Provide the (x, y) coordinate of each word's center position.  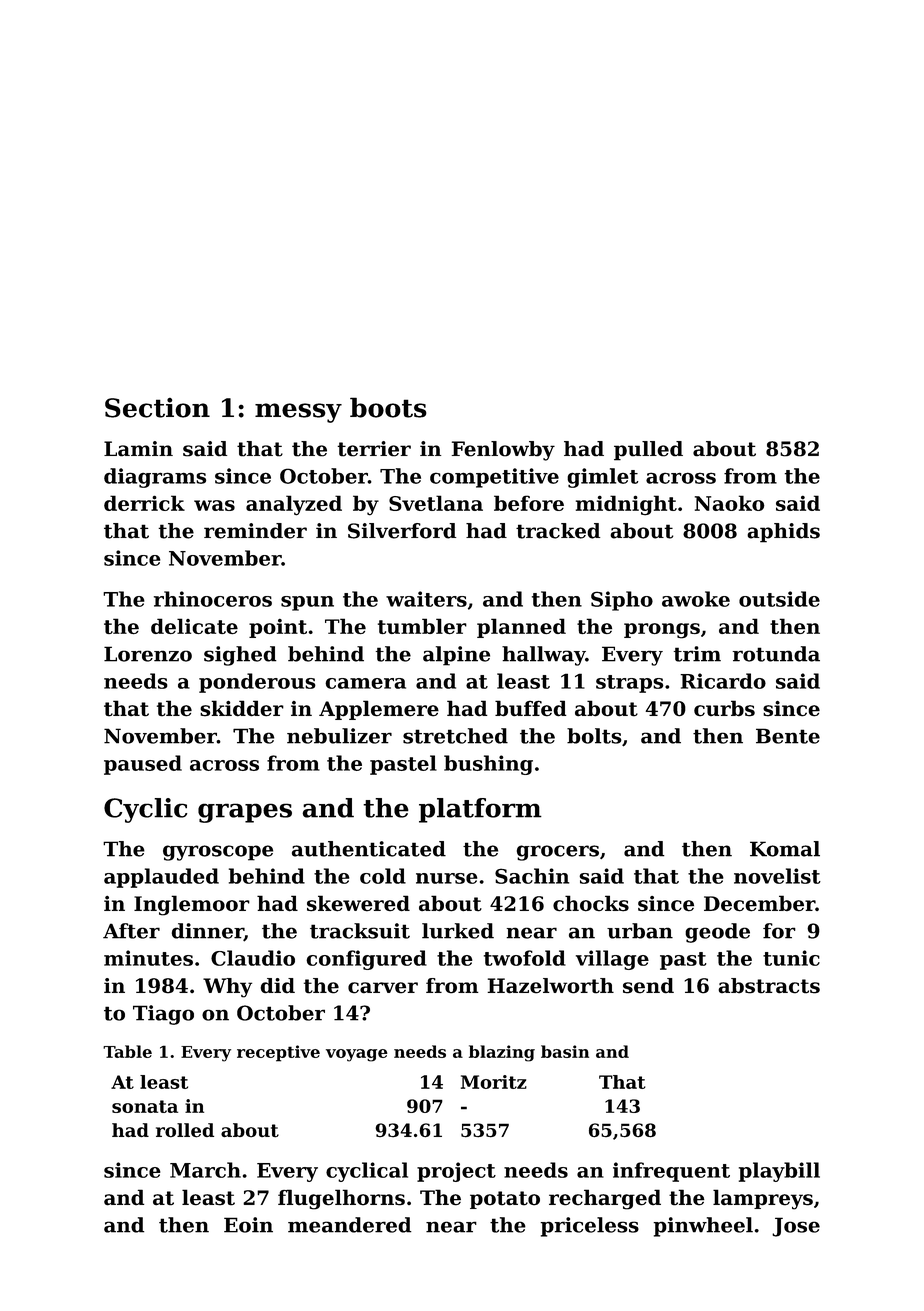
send (648, 986)
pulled (648, 451)
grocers (558, 853)
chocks (591, 903)
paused (143, 765)
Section (157, 408)
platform (480, 810)
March (205, 1170)
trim (697, 654)
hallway (544, 656)
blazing (502, 1053)
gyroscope (218, 853)
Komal (785, 849)
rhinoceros (213, 599)
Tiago (163, 1015)
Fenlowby (503, 451)
